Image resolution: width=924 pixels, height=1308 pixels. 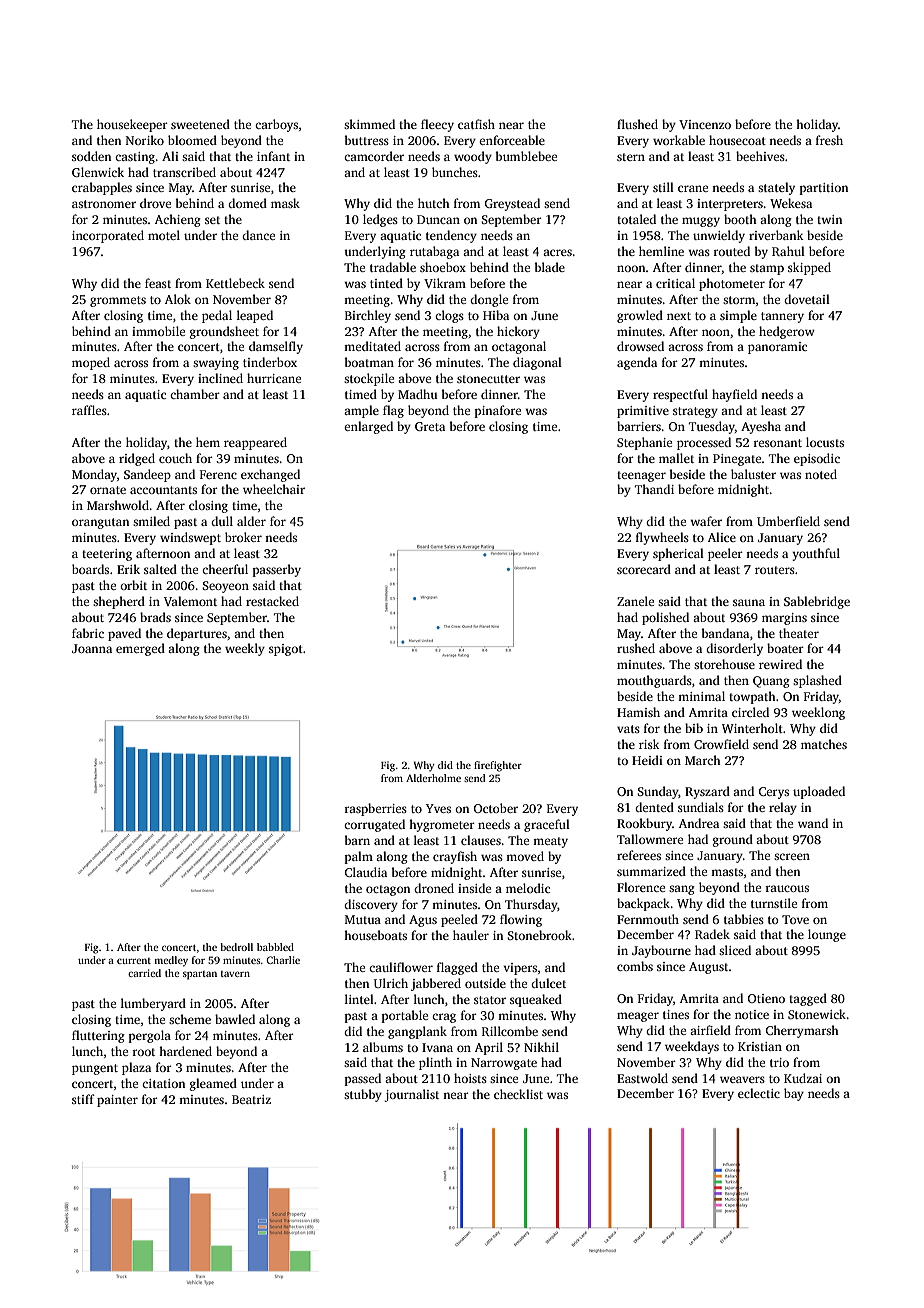 I want to click on incorporated, so click(x=108, y=236).
